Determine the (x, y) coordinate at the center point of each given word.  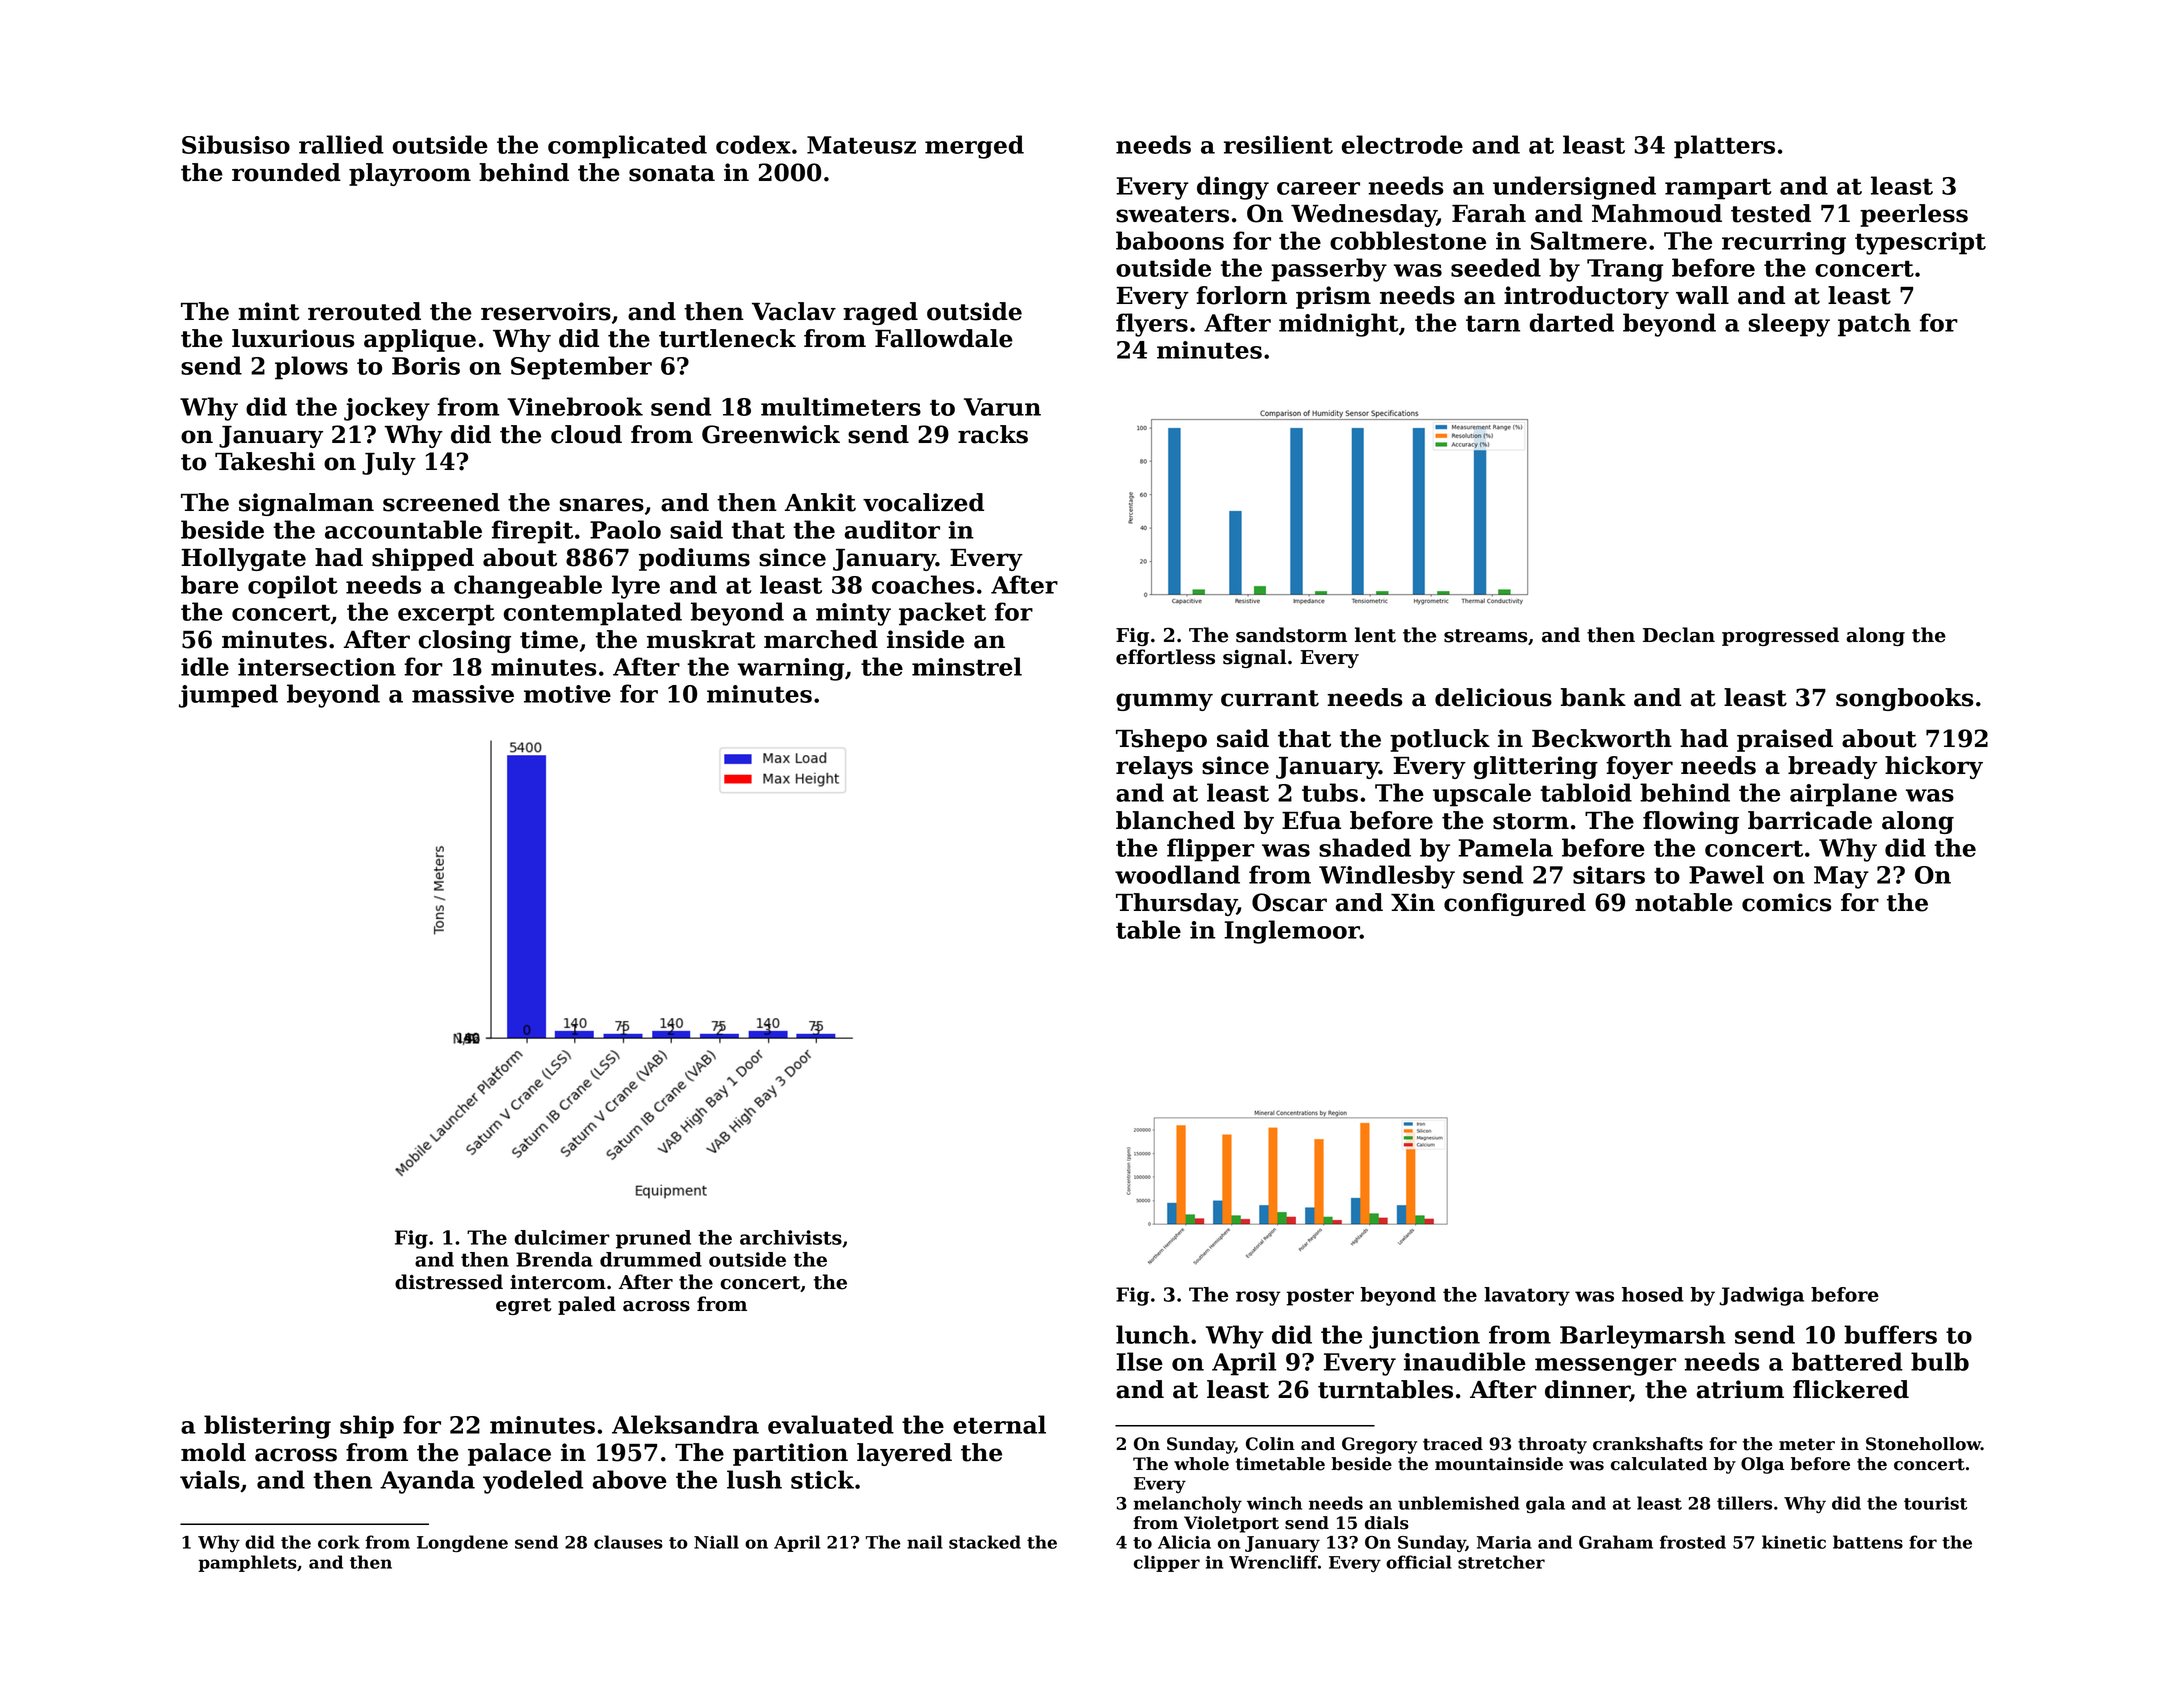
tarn (1493, 323)
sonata (672, 173)
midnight (1339, 325)
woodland (1177, 874)
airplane (1843, 795)
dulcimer (561, 1237)
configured (1515, 904)
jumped (228, 696)
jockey (387, 409)
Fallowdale (944, 338)
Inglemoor (1292, 932)
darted (1571, 322)
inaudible (1465, 1361)
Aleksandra (685, 1424)
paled (587, 1305)
